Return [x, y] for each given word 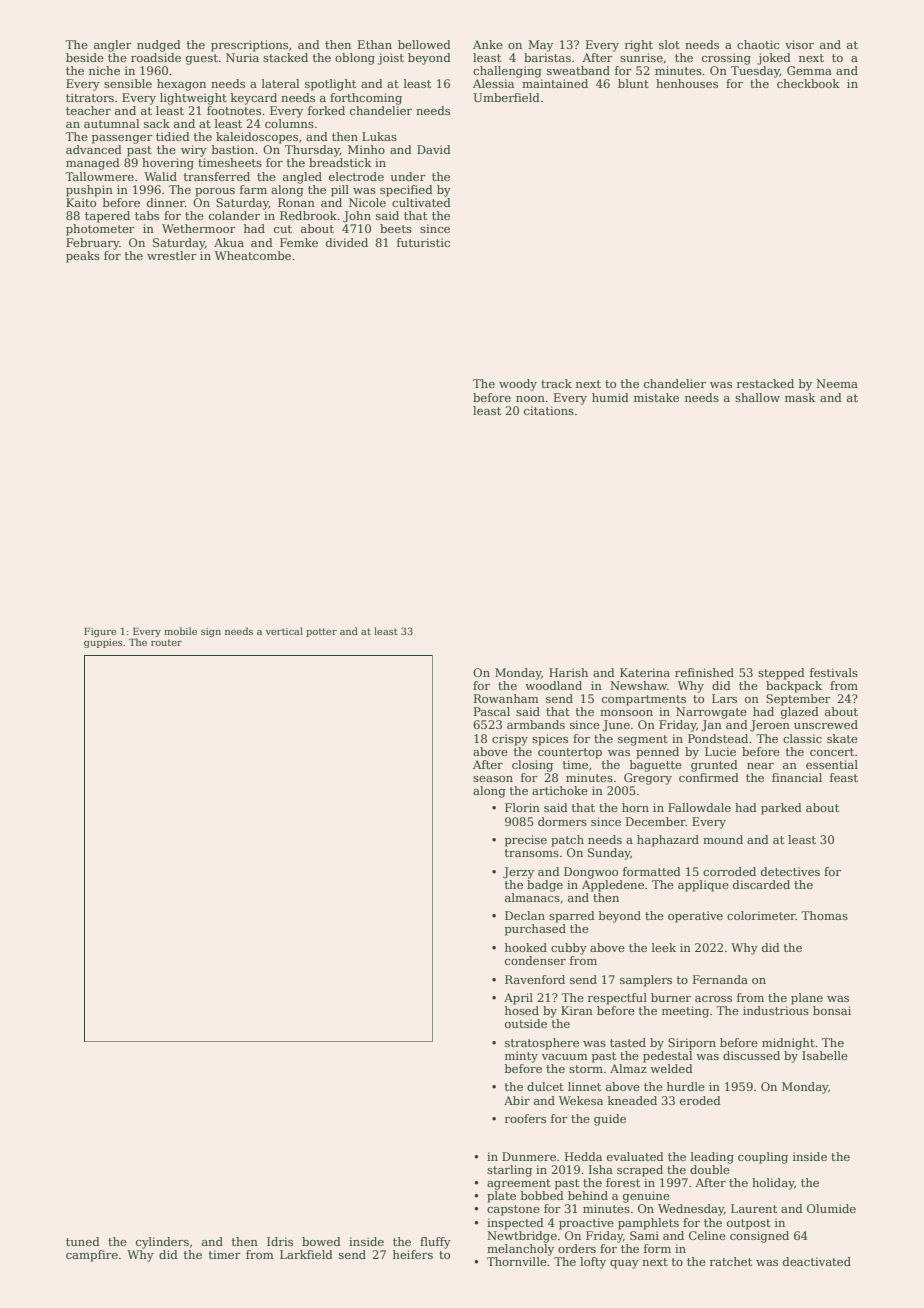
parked [781, 809]
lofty [593, 1263]
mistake [656, 397]
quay [624, 1264]
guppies [103, 643]
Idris [280, 1241]
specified [406, 191]
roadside [156, 57]
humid [610, 397]
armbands [536, 724]
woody [518, 385]
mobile [180, 631]
